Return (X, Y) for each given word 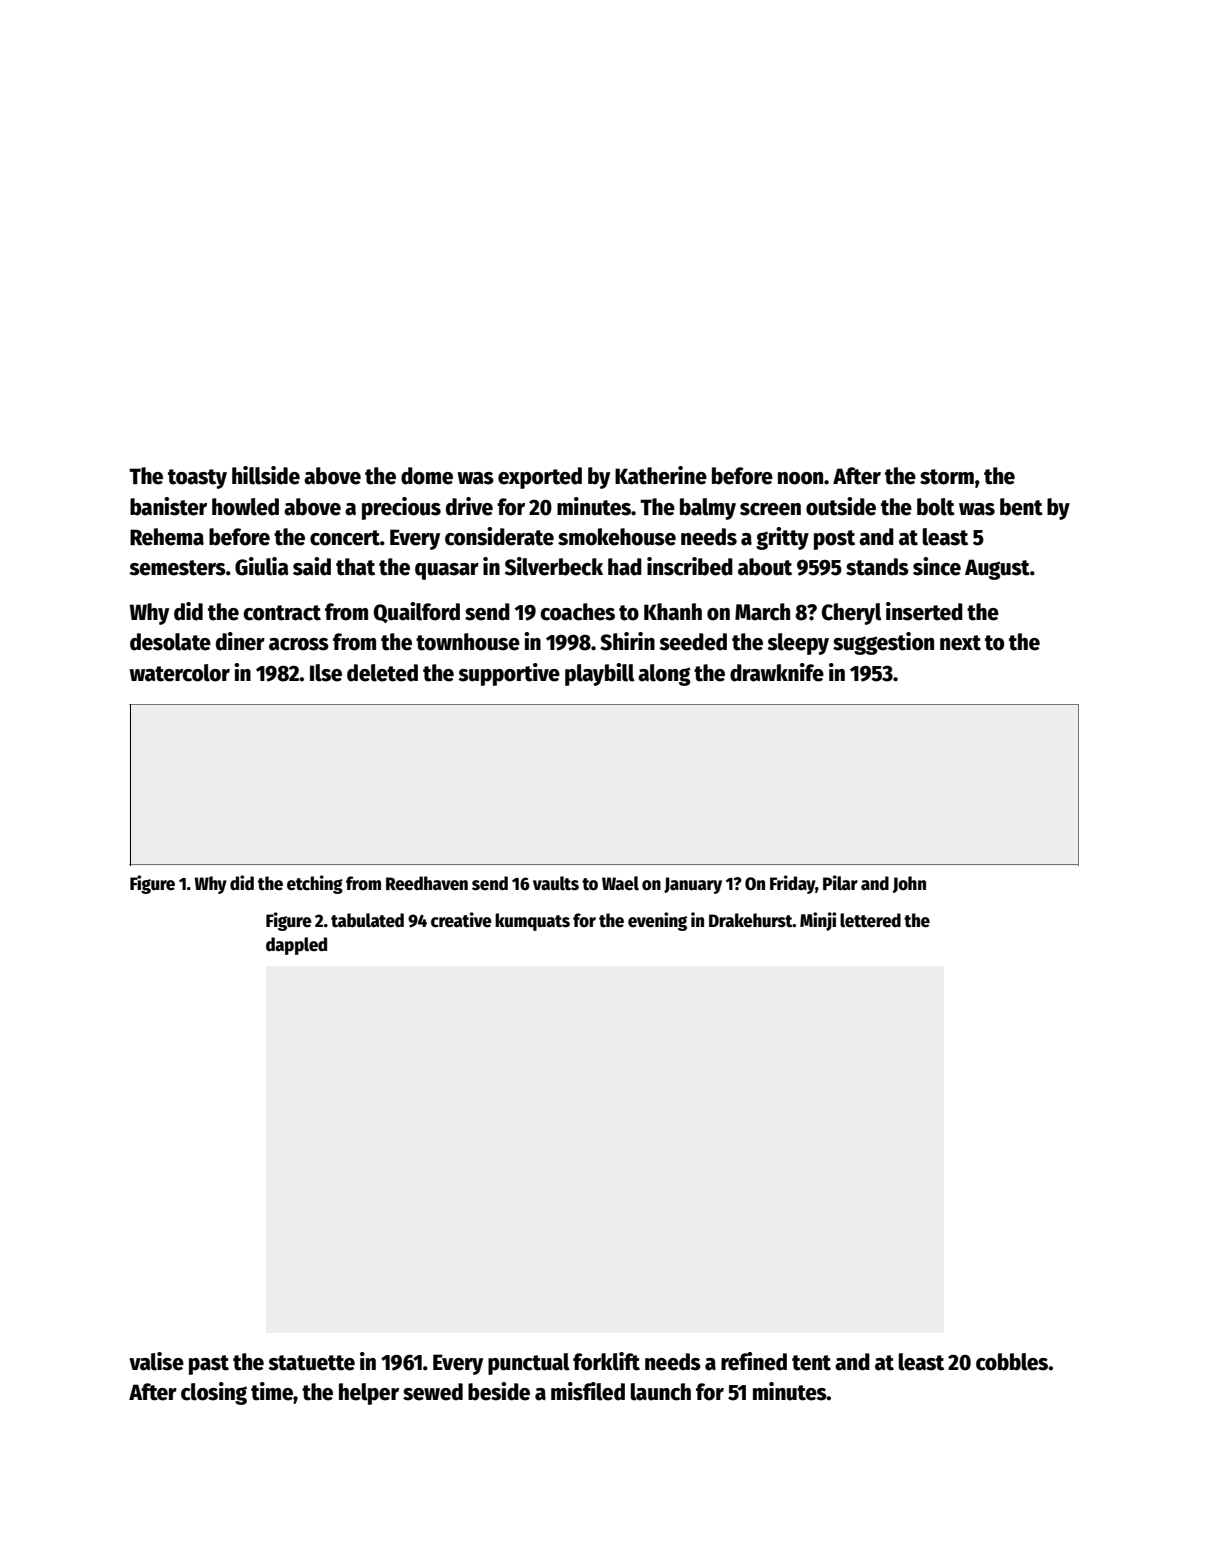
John (909, 884)
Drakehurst (751, 920)
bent (1021, 507)
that (355, 567)
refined (754, 1361)
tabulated (367, 920)
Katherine (661, 475)
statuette (311, 1363)
